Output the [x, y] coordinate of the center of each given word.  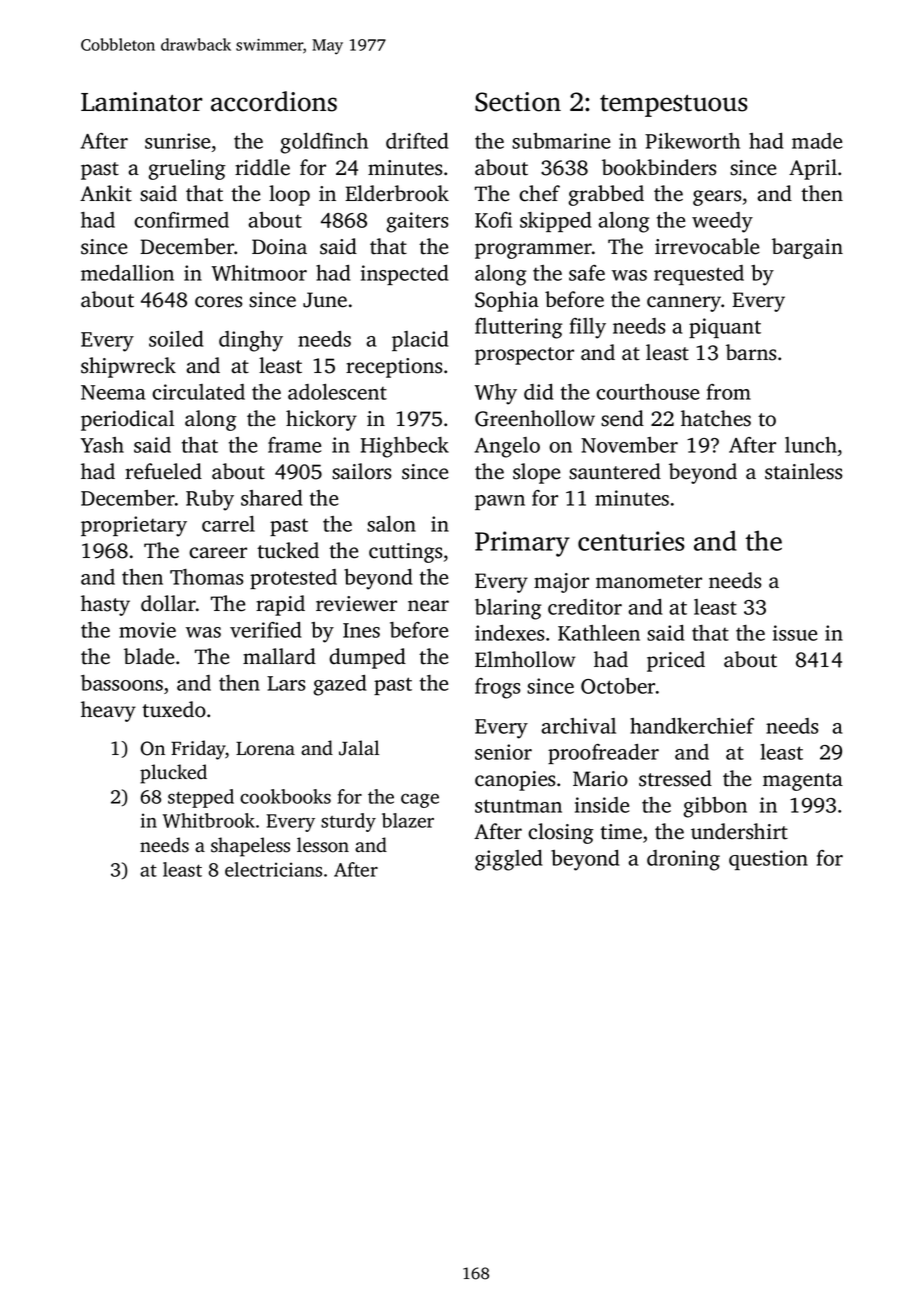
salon [391, 524]
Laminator [142, 102]
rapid [280, 605]
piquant [725, 328]
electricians [273, 869]
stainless [803, 471]
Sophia [507, 301]
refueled [163, 471]
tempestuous [674, 106]
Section [518, 102]
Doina [279, 247]
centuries [631, 541]
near [428, 606]
